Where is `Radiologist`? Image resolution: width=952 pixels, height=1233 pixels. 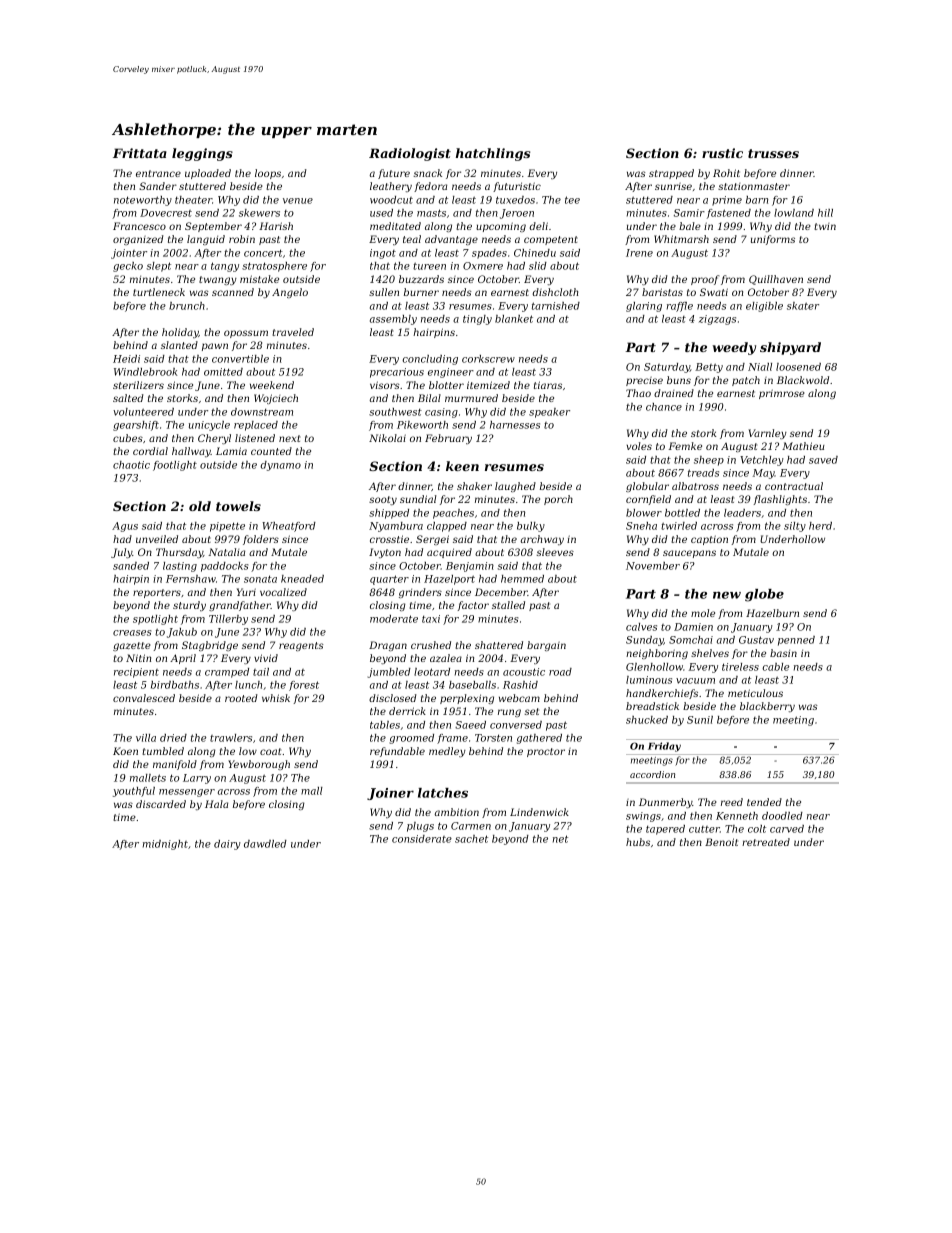
Radiologist is located at coordinates (410, 154).
